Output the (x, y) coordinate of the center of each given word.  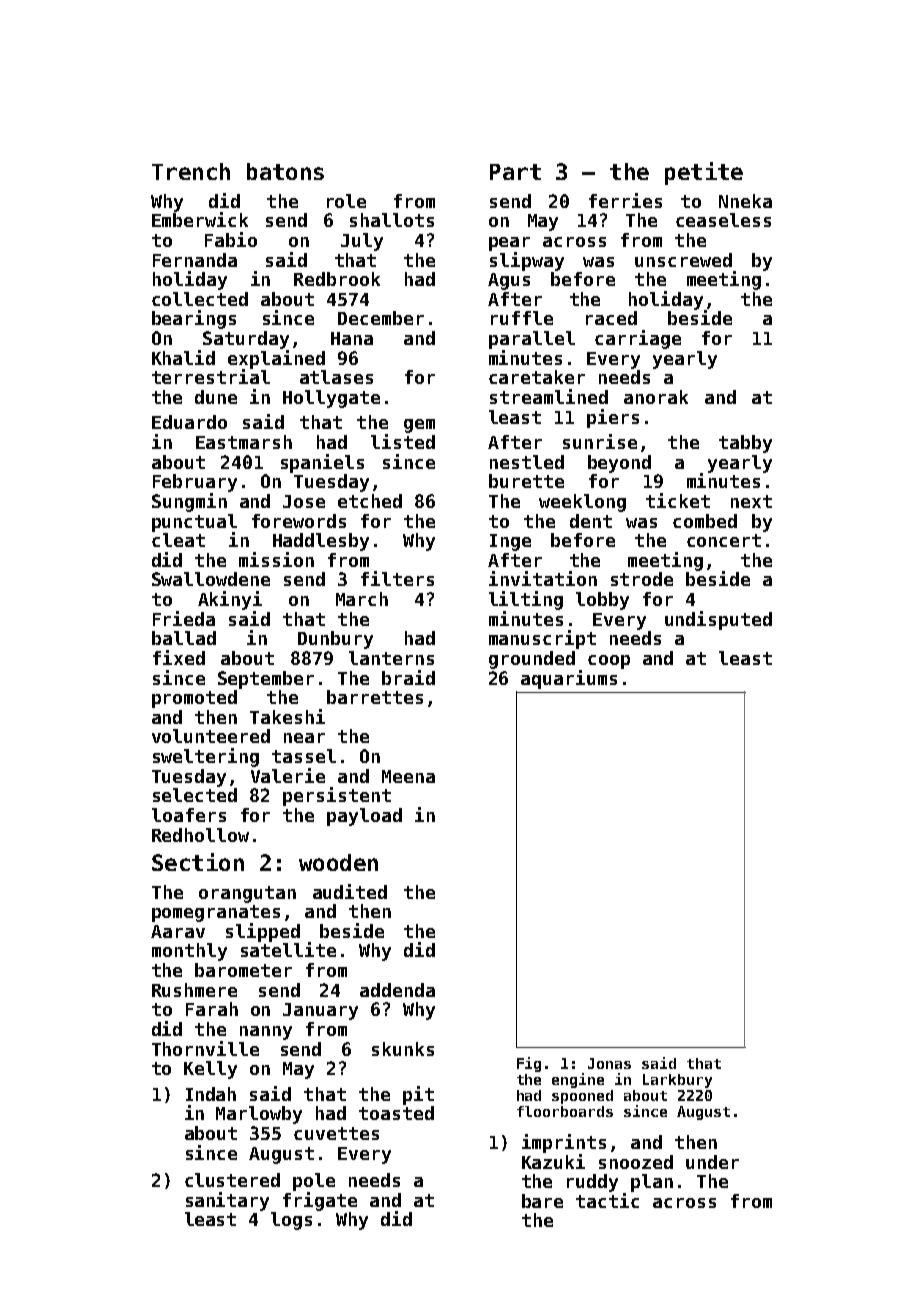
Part (515, 172)
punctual (194, 523)
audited (350, 891)
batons (285, 171)
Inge (510, 542)
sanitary (227, 1201)
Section (198, 862)
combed (705, 521)
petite (704, 173)
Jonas (609, 1063)
